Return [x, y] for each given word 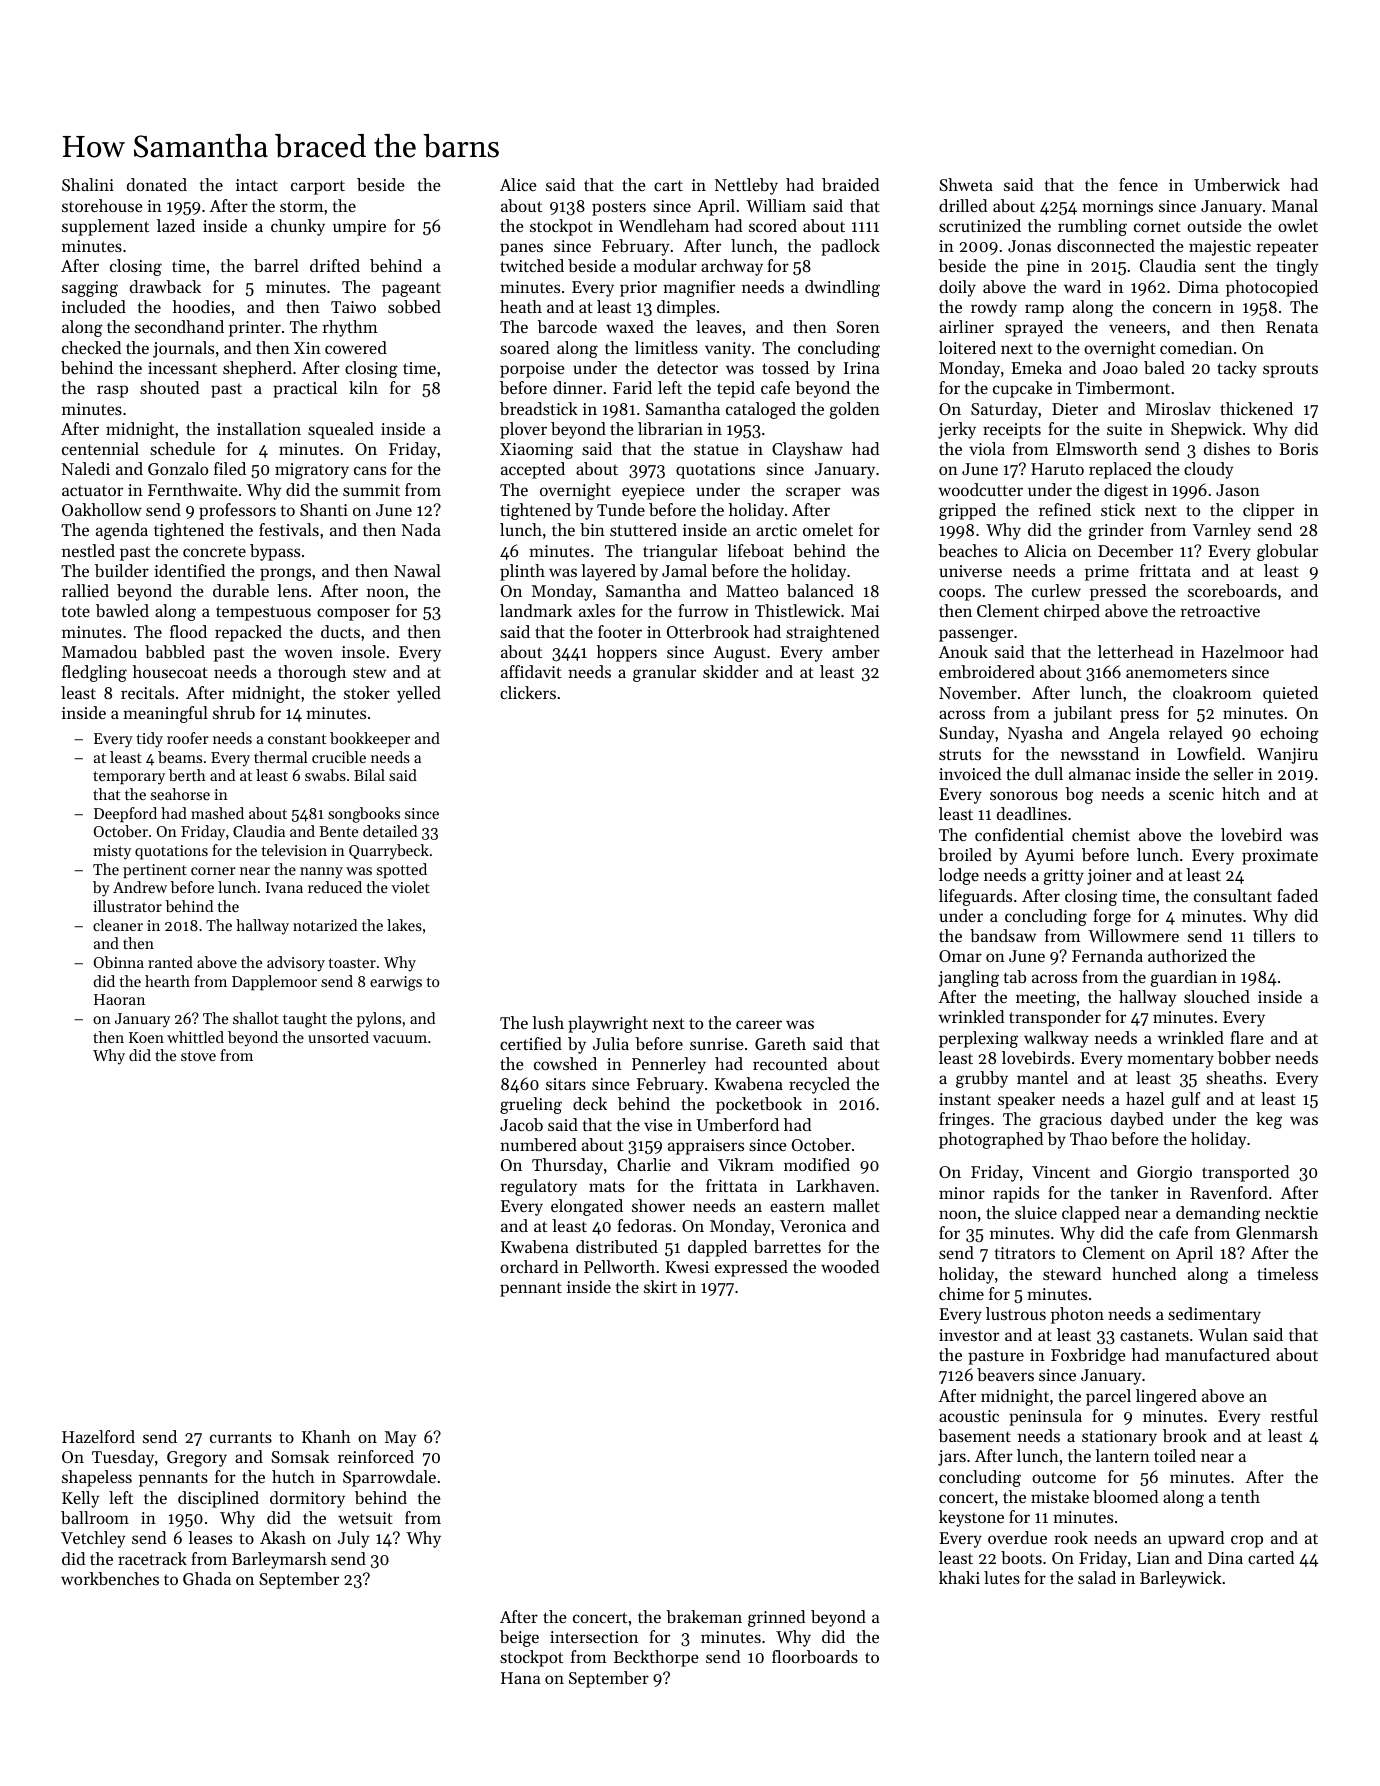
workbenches [110, 1578]
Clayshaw [807, 450]
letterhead [1135, 651]
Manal [1295, 205]
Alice [518, 184]
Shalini [88, 184]
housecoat [170, 671]
